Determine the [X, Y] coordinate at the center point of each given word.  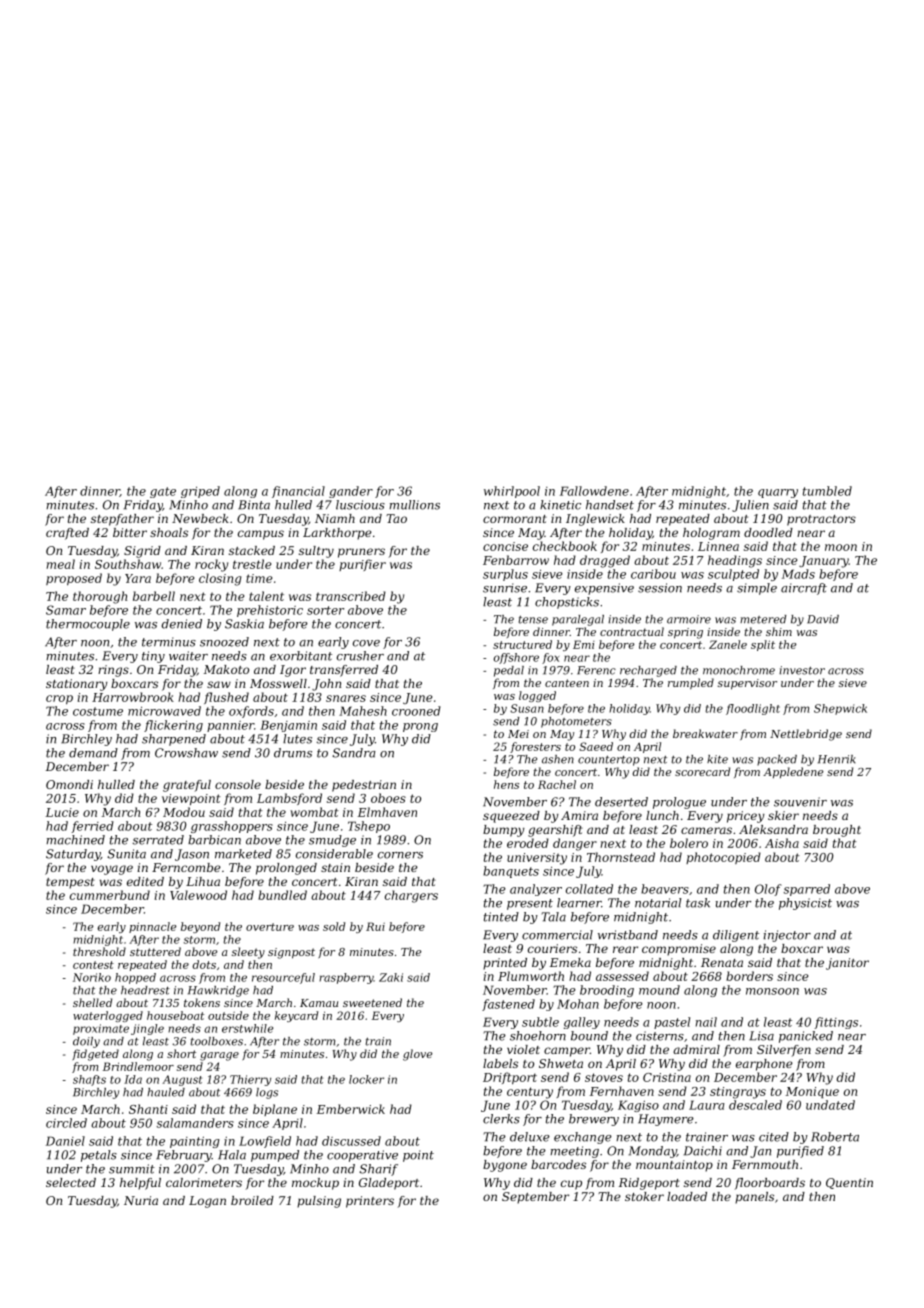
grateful [187, 786]
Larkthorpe [337, 534]
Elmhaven [387, 812]
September [535, 1198]
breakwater [705, 733]
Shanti [148, 1109]
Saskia [244, 624]
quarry [778, 493]
